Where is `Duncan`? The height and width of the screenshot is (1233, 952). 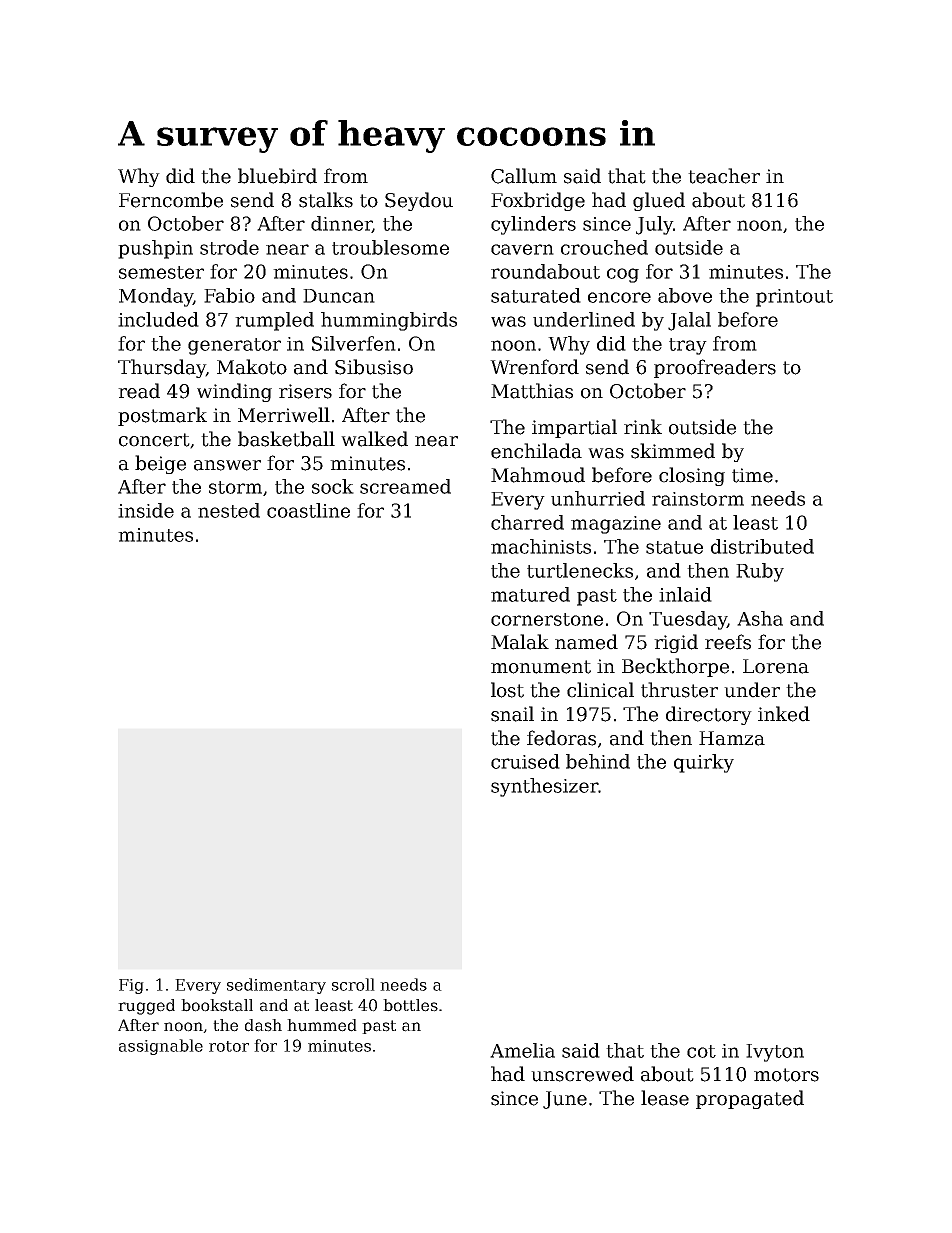
Duncan is located at coordinates (339, 296).
